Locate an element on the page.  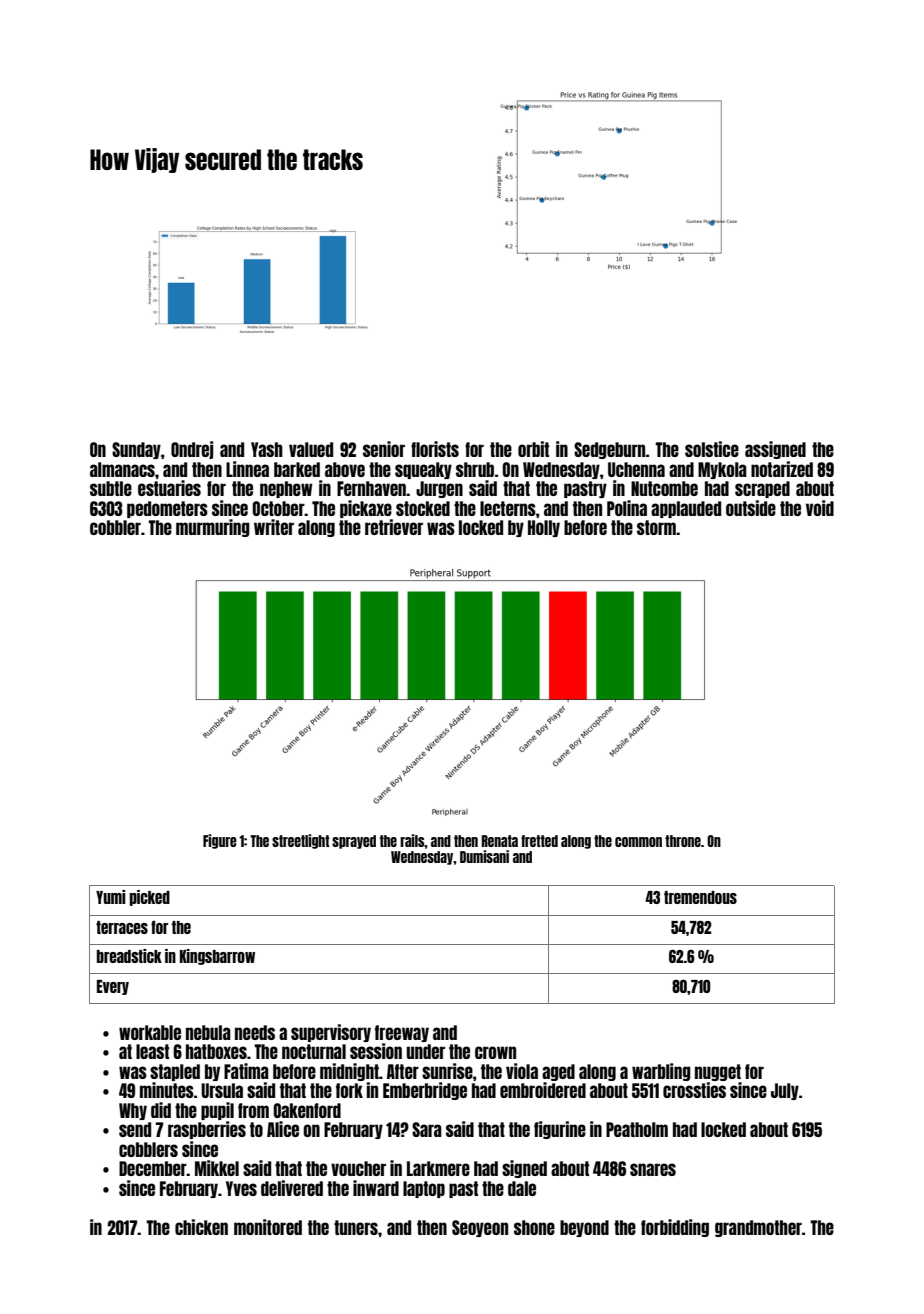
estuaries is located at coordinates (169, 488).
